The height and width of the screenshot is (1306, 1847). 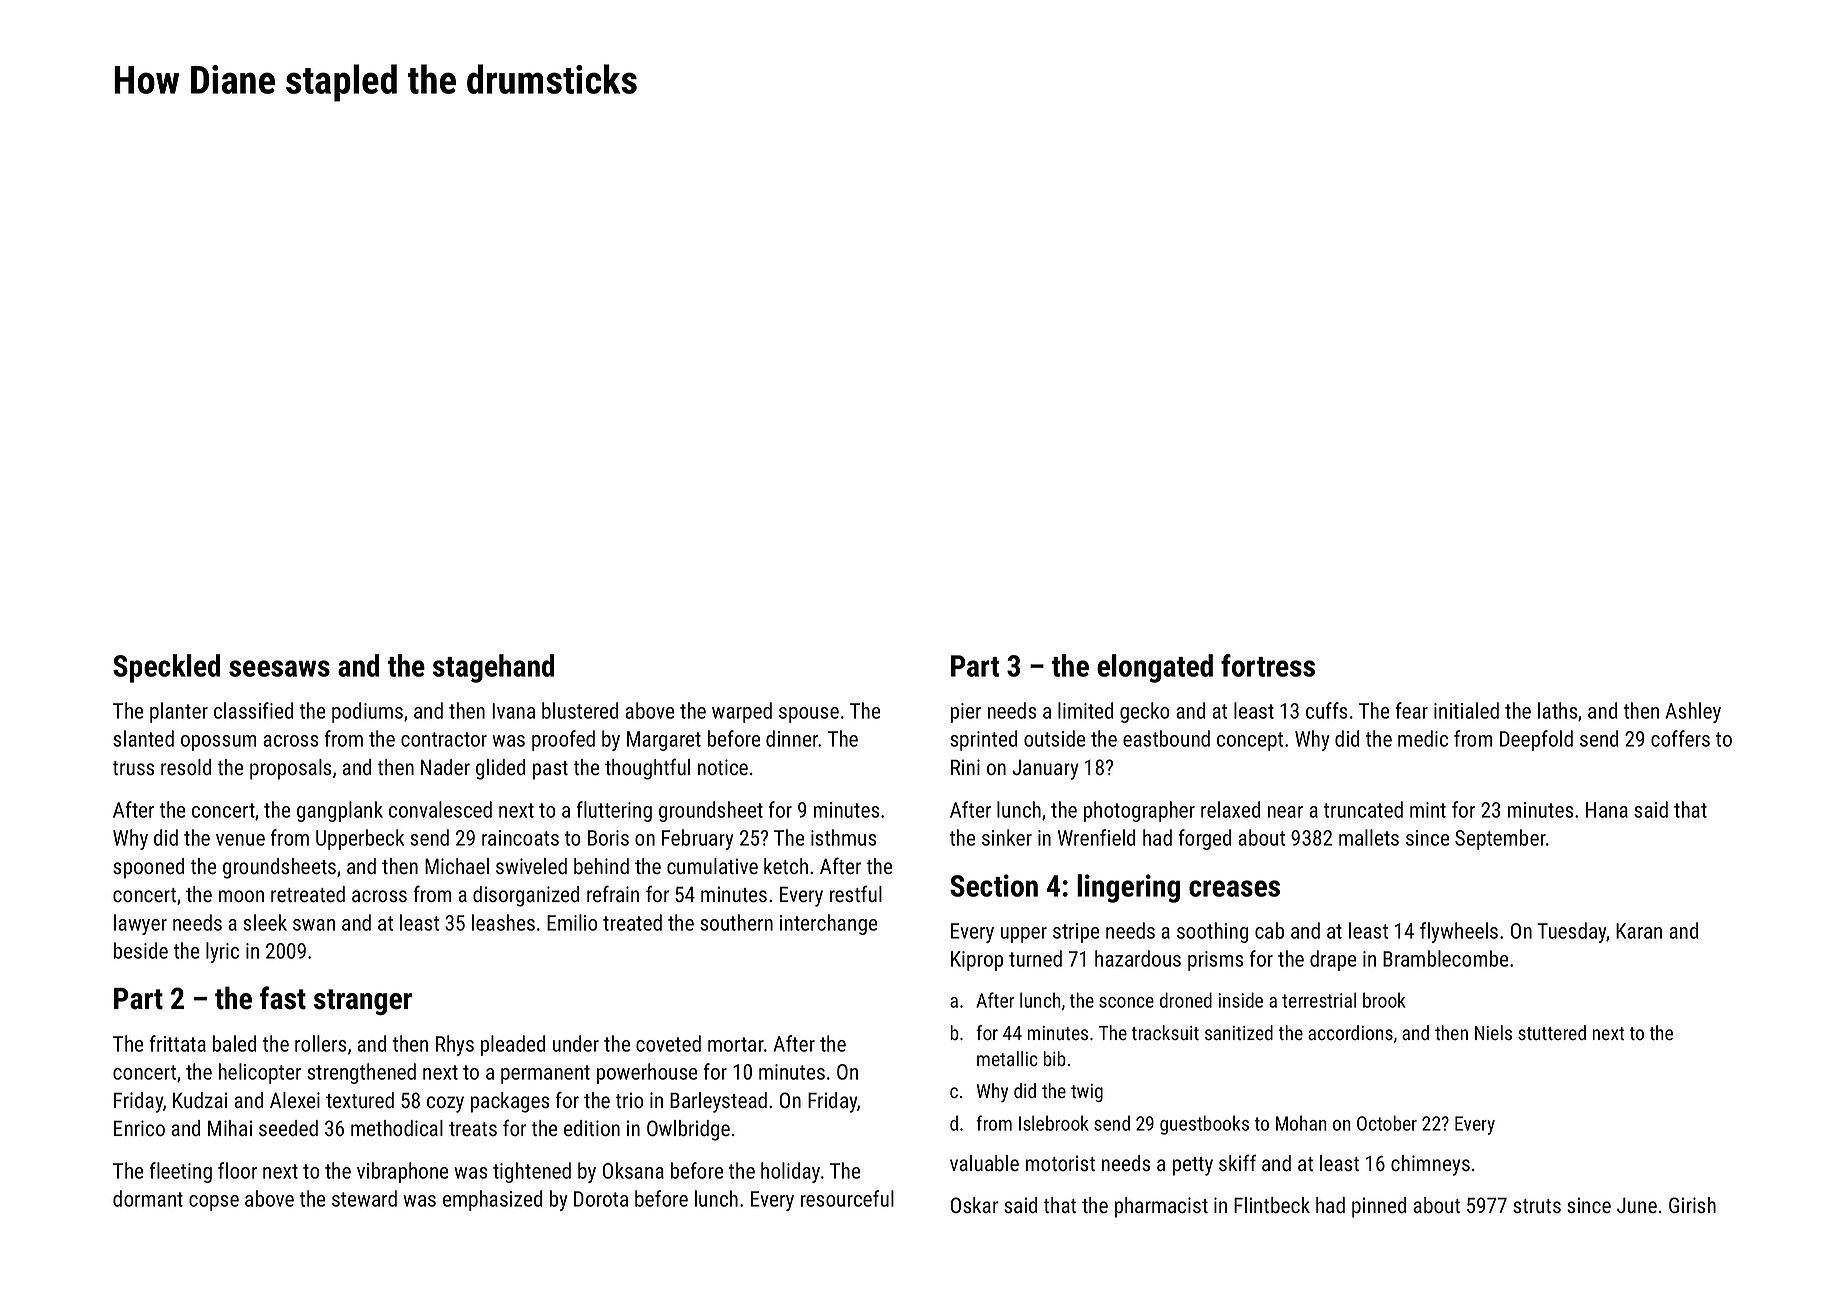 I want to click on fortress, so click(x=1268, y=665).
